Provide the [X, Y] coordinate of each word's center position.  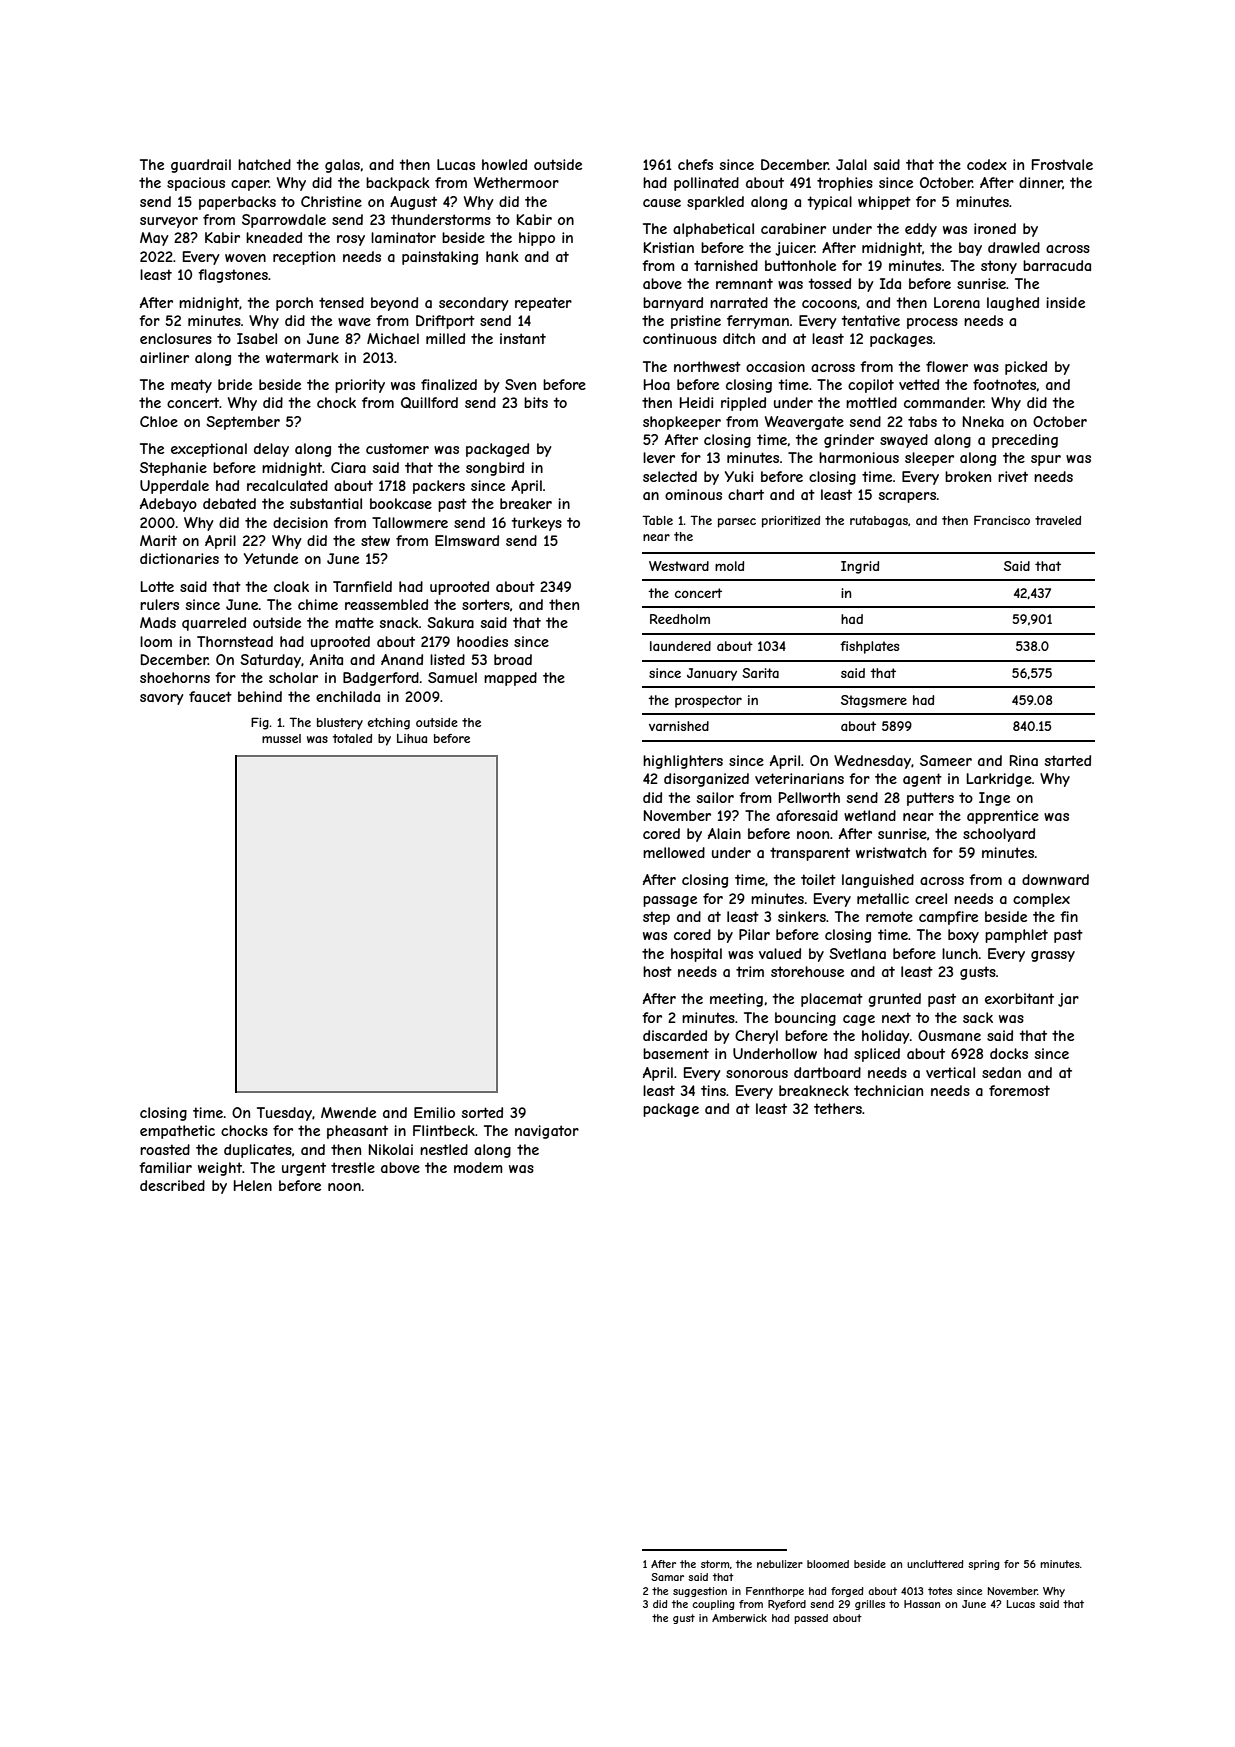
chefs [695, 164]
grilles [870, 1605]
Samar [667, 1577]
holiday [886, 1037]
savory [162, 699]
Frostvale [1062, 164]
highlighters [683, 762]
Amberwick [739, 1618]
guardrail [201, 166]
